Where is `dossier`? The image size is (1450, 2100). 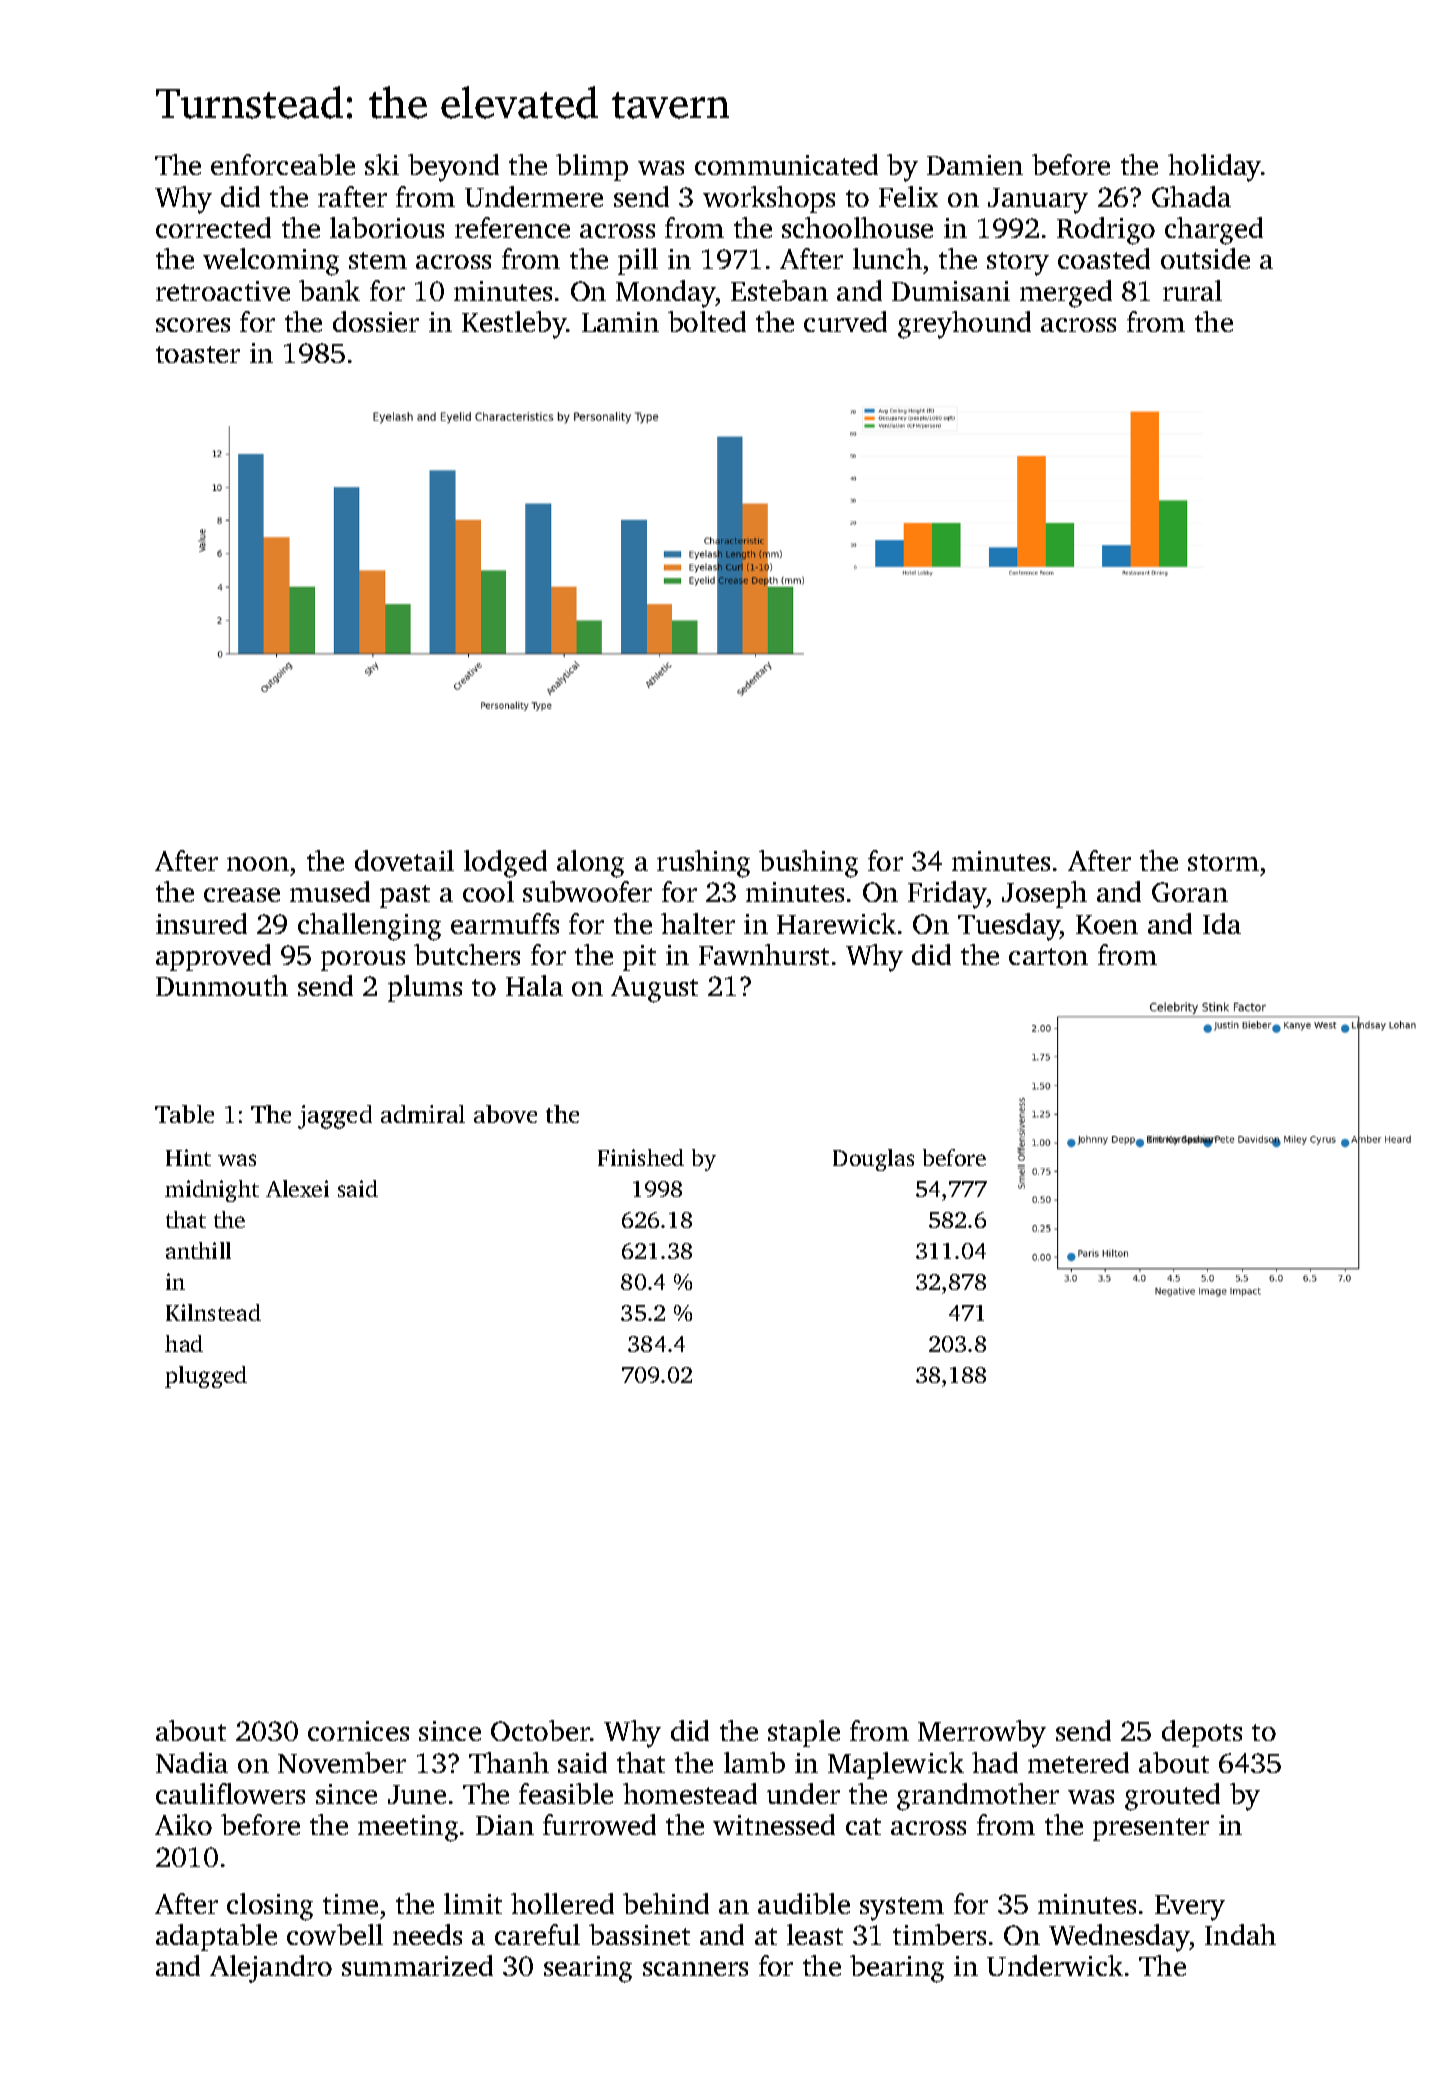
dossier is located at coordinates (376, 321).
